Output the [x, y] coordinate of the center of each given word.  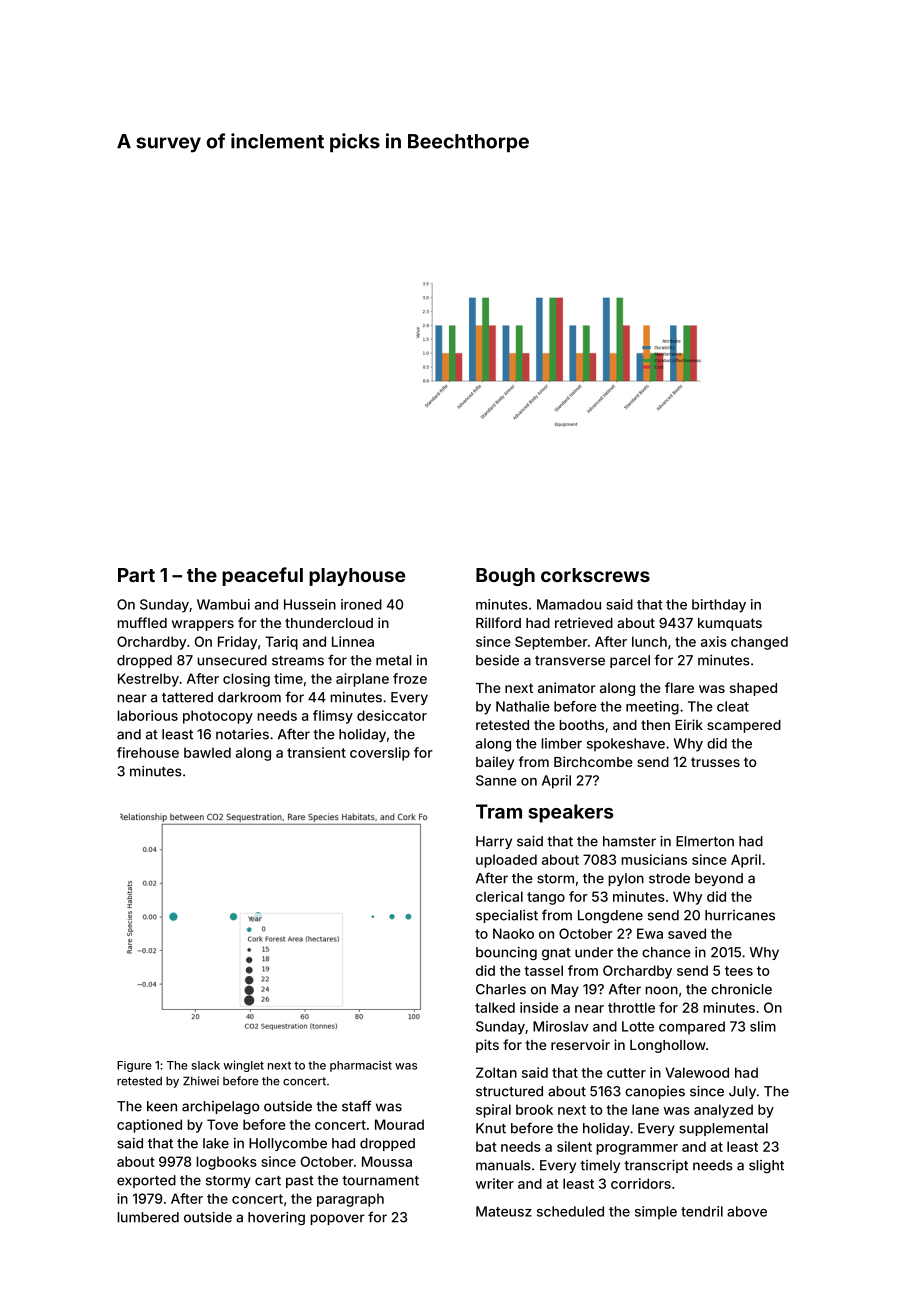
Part [136, 575]
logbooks [226, 1163]
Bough [505, 577]
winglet [243, 1066]
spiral [493, 1111]
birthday [719, 606]
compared [692, 1028]
